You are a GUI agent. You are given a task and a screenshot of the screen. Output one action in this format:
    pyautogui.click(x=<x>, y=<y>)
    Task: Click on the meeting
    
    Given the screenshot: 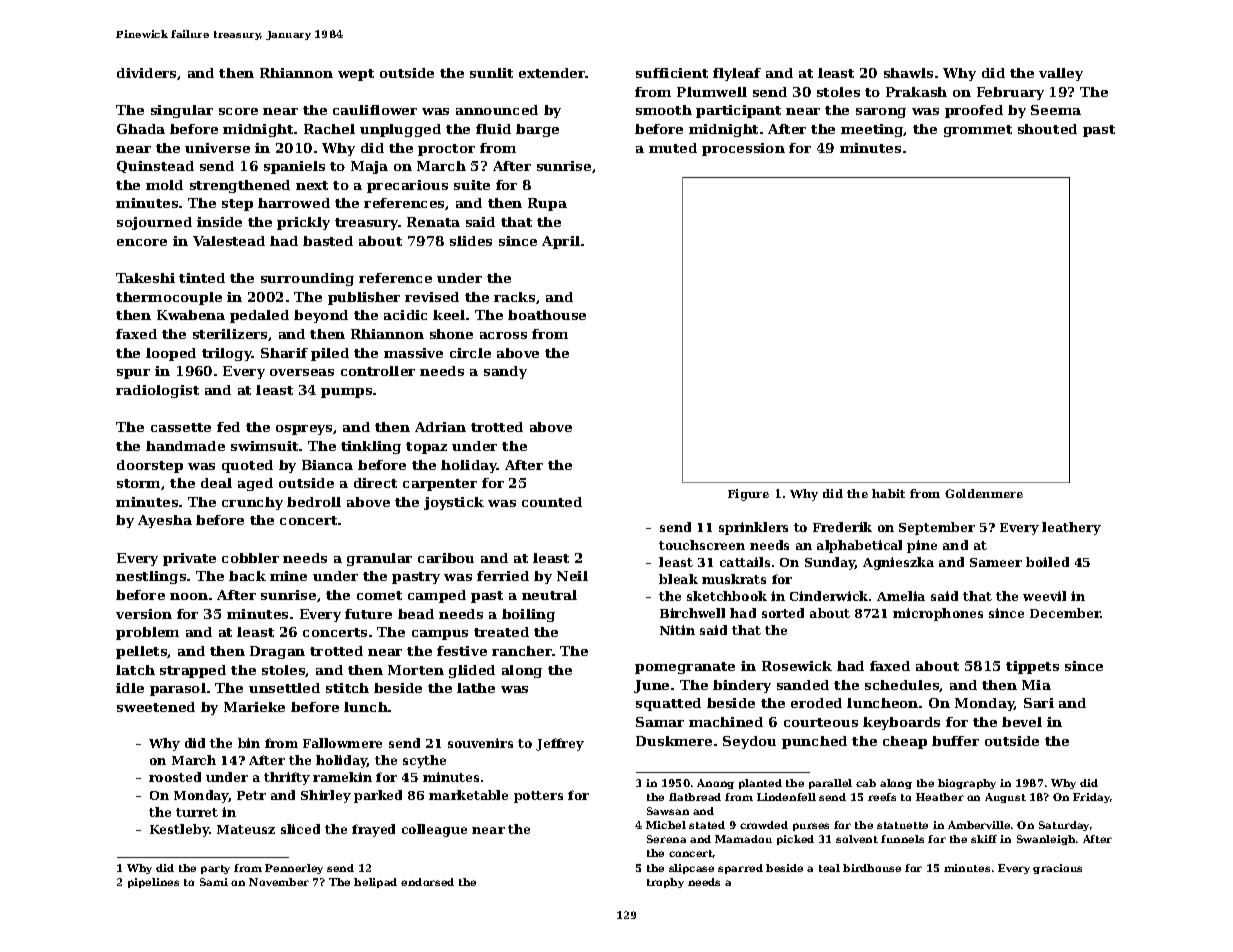 What is the action you would take?
    pyautogui.click(x=872, y=130)
